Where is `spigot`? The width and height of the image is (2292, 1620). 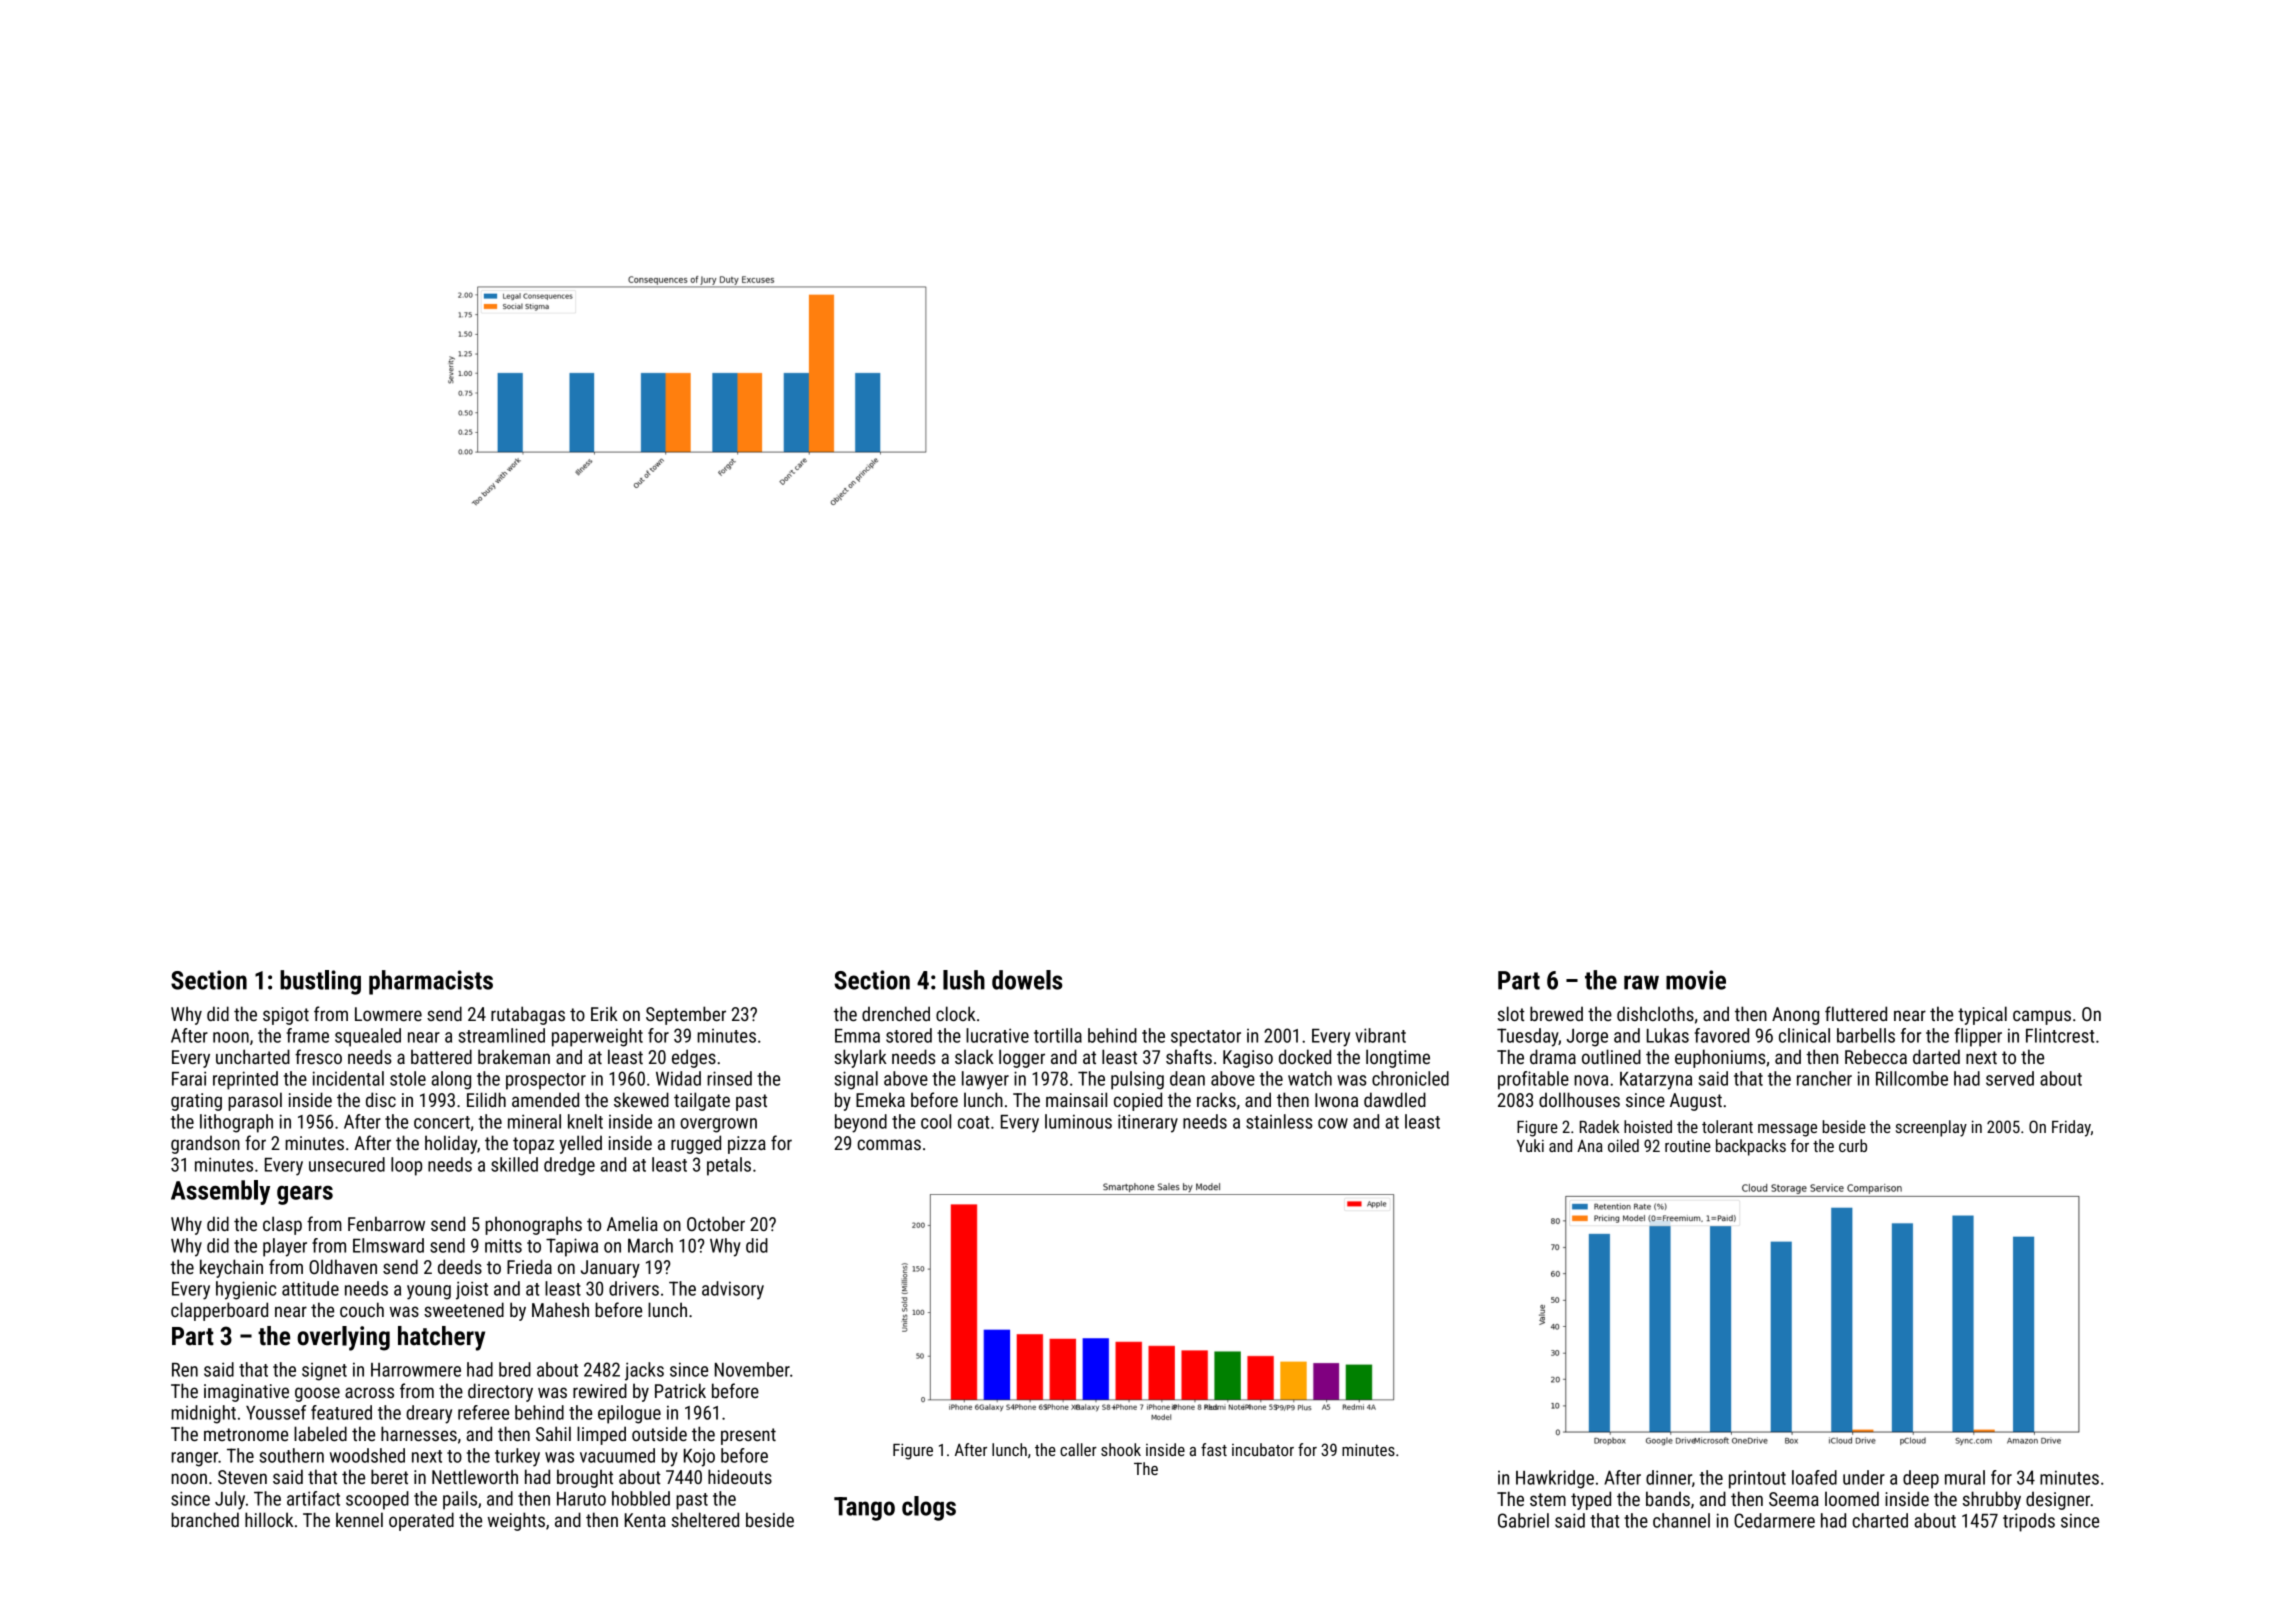 spigot is located at coordinates (286, 1016).
